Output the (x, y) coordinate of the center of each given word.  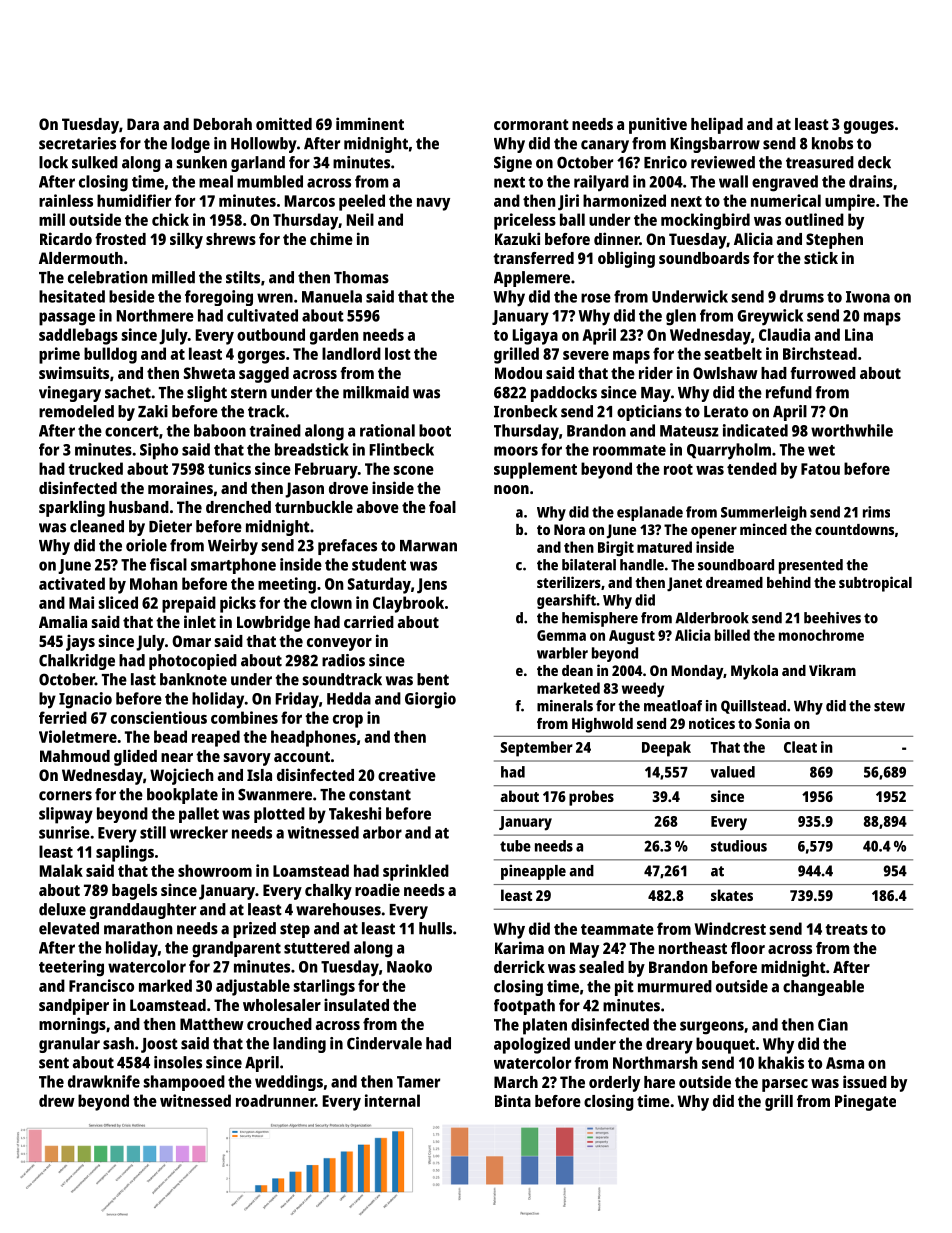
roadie (377, 889)
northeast (693, 948)
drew (57, 1100)
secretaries (77, 143)
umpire (850, 202)
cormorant (531, 124)
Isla (259, 775)
